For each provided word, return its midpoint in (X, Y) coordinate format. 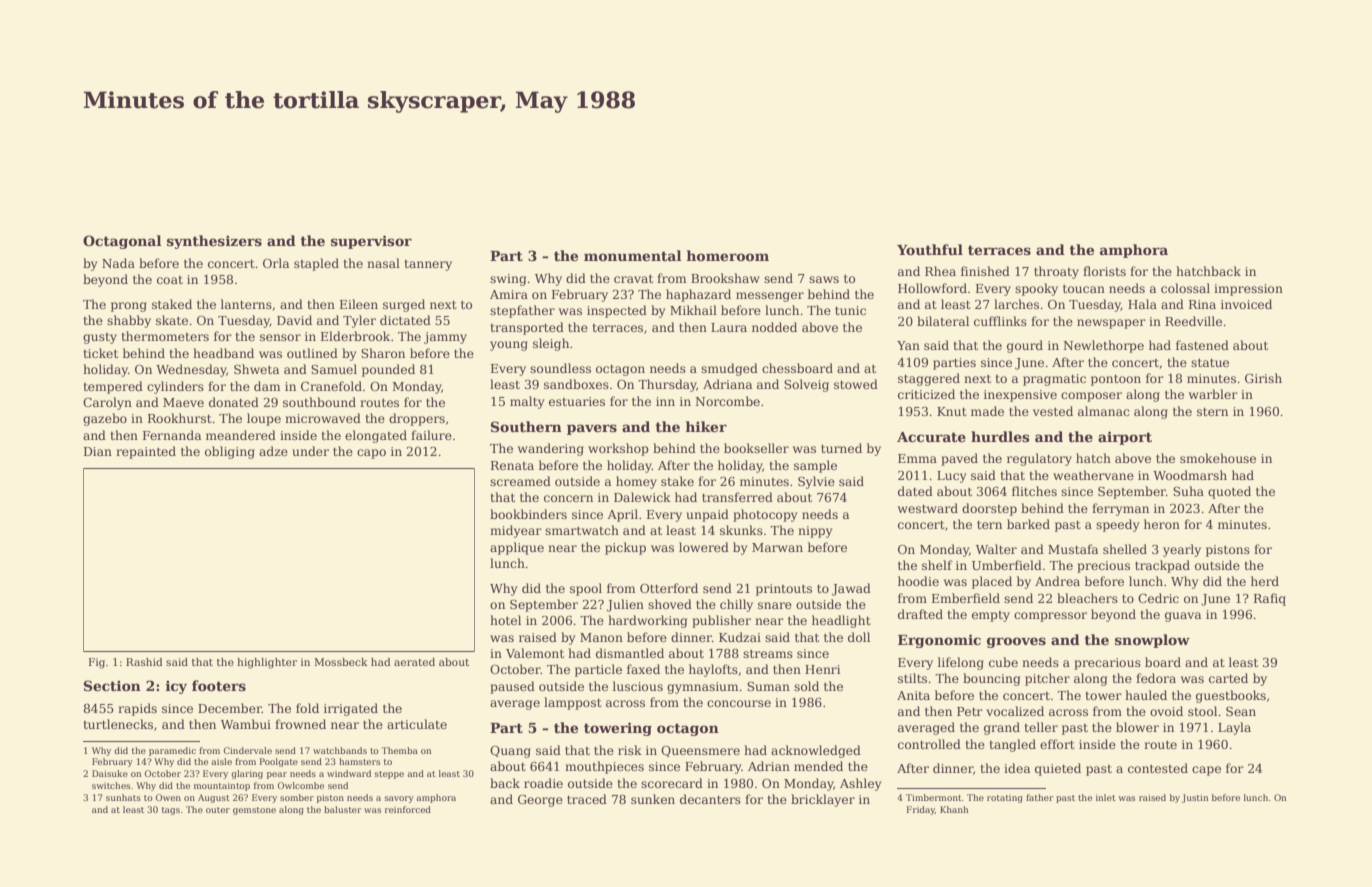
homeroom (727, 255)
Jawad (851, 589)
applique (517, 548)
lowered (704, 547)
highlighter (267, 663)
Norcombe (727, 401)
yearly (1182, 550)
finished (985, 271)
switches (111, 785)
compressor (1050, 617)
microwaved (323, 418)
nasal (383, 263)
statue (1210, 362)
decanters (710, 799)
